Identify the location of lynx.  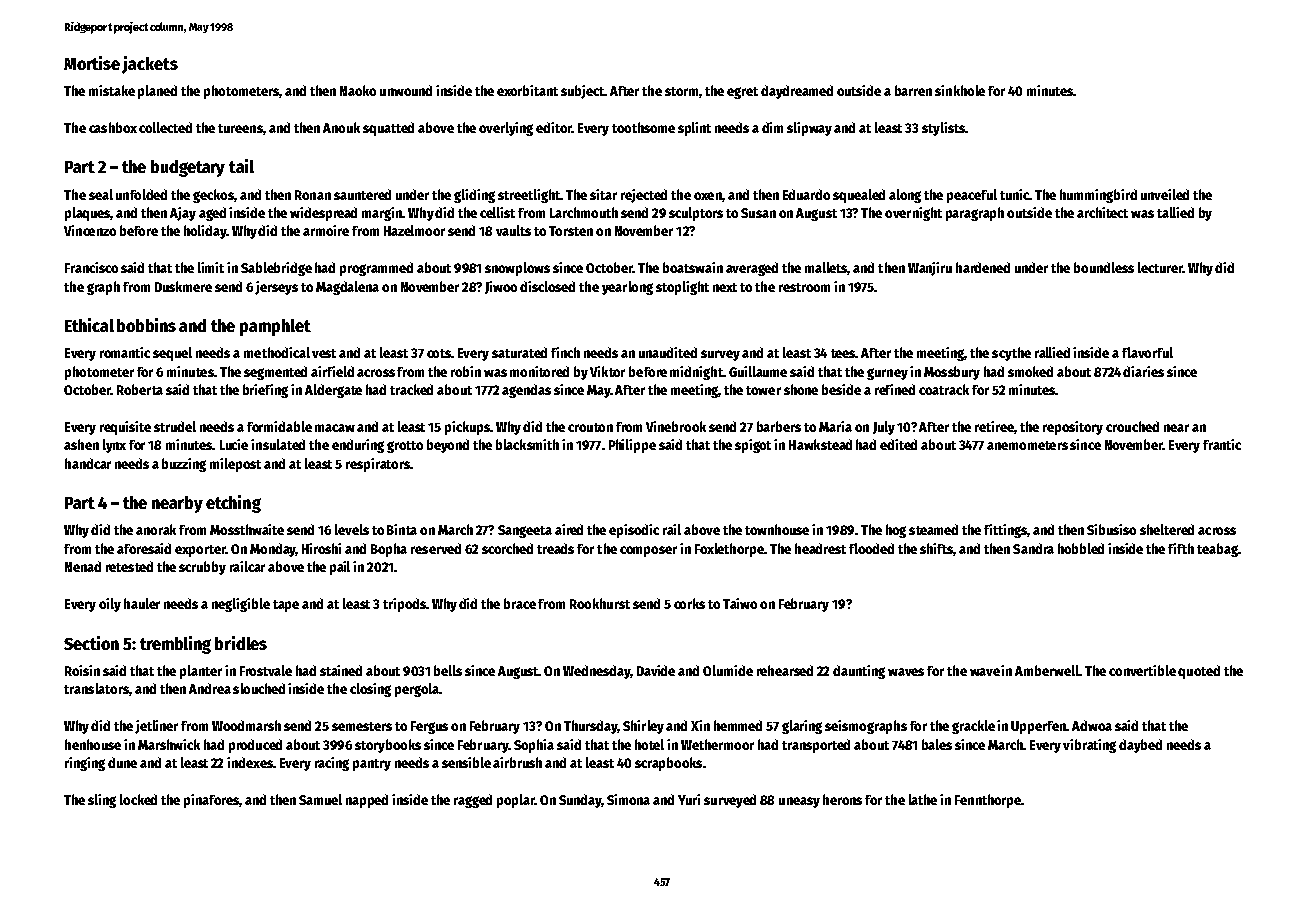
(114, 446).
